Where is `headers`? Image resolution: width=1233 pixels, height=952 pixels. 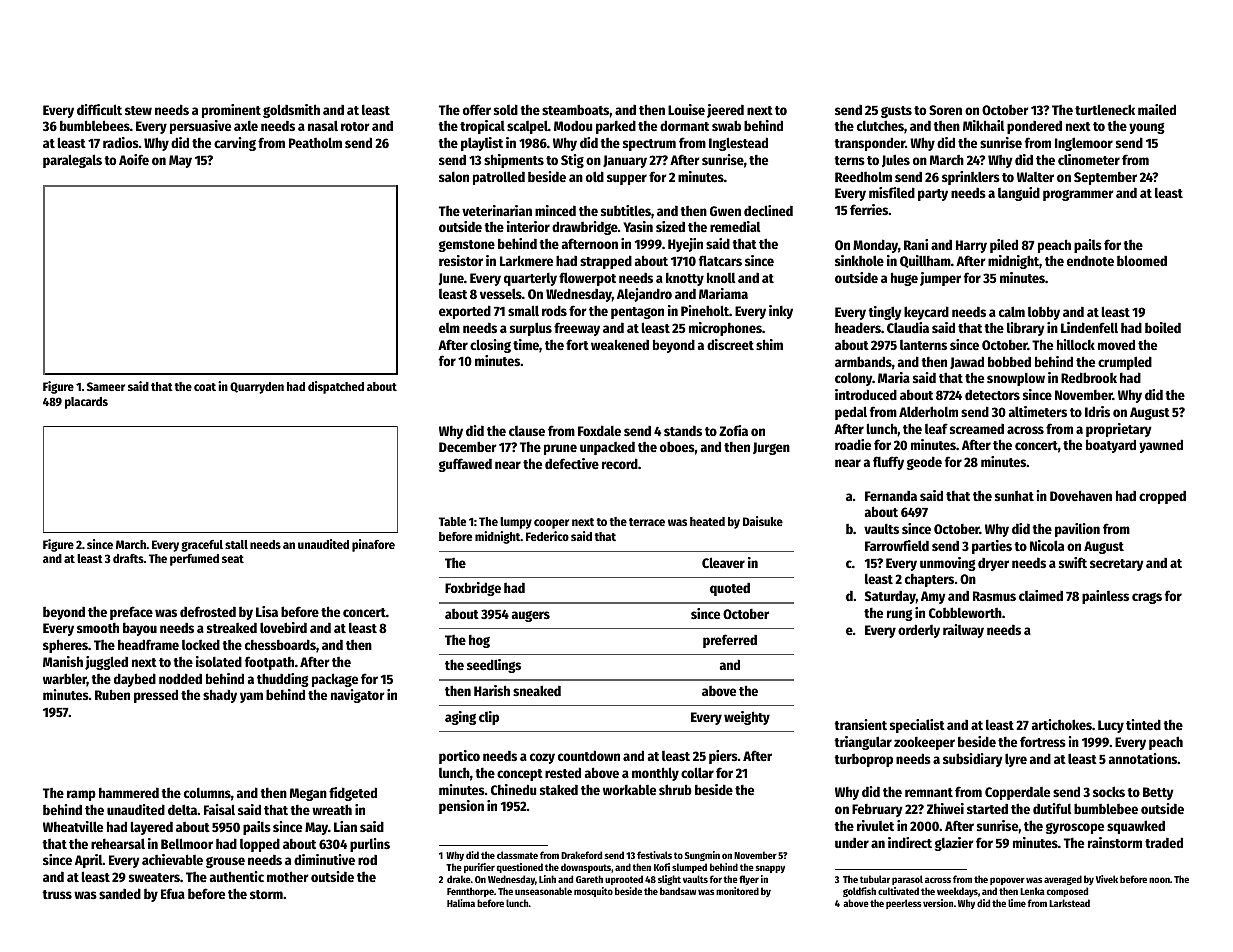
headers is located at coordinates (858, 327).
